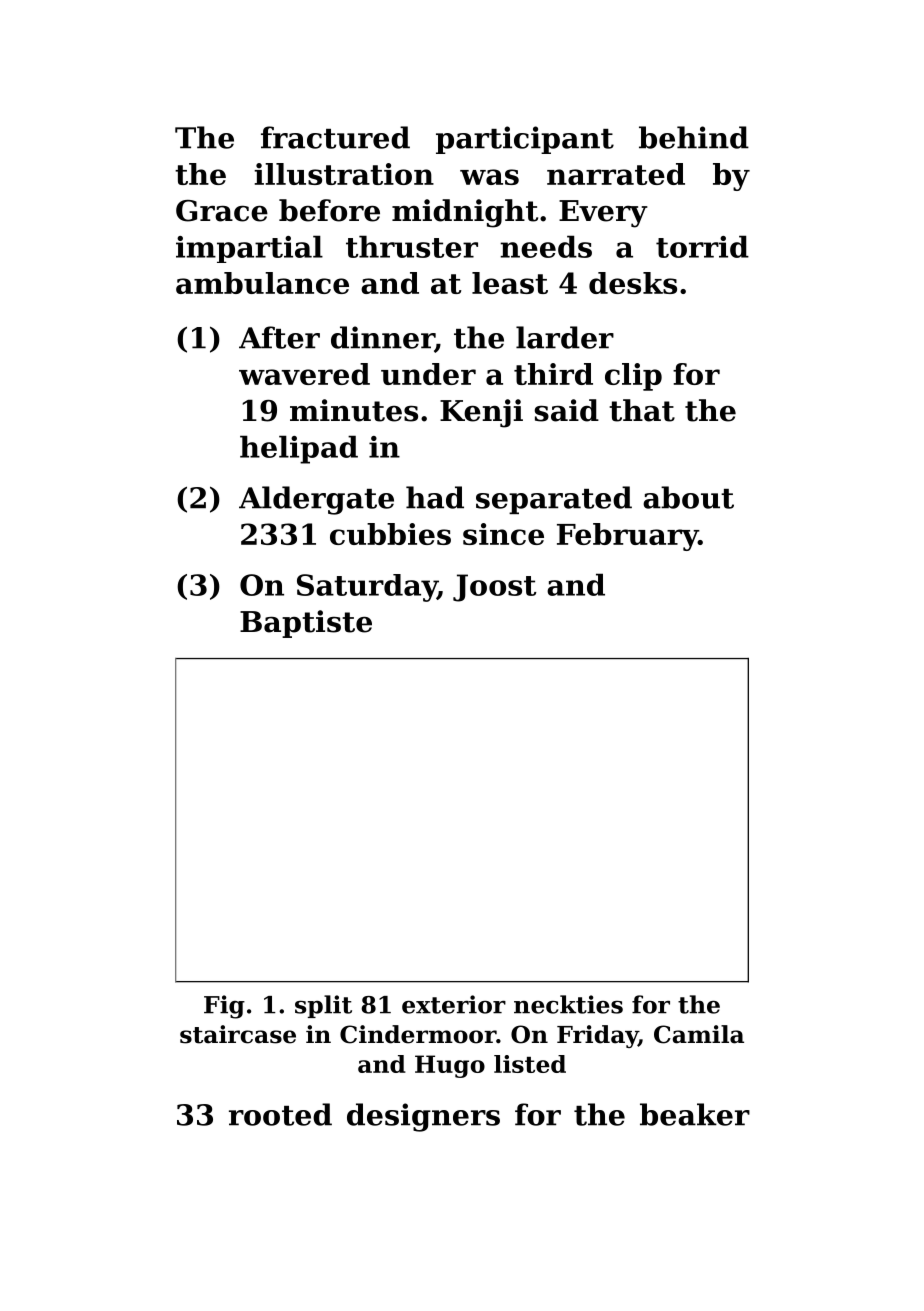 The width and height of the screenshot is (924, 1311). Describe the element at coordinates (280, 1114) in the screenshot. I see `rooted` at that location.
